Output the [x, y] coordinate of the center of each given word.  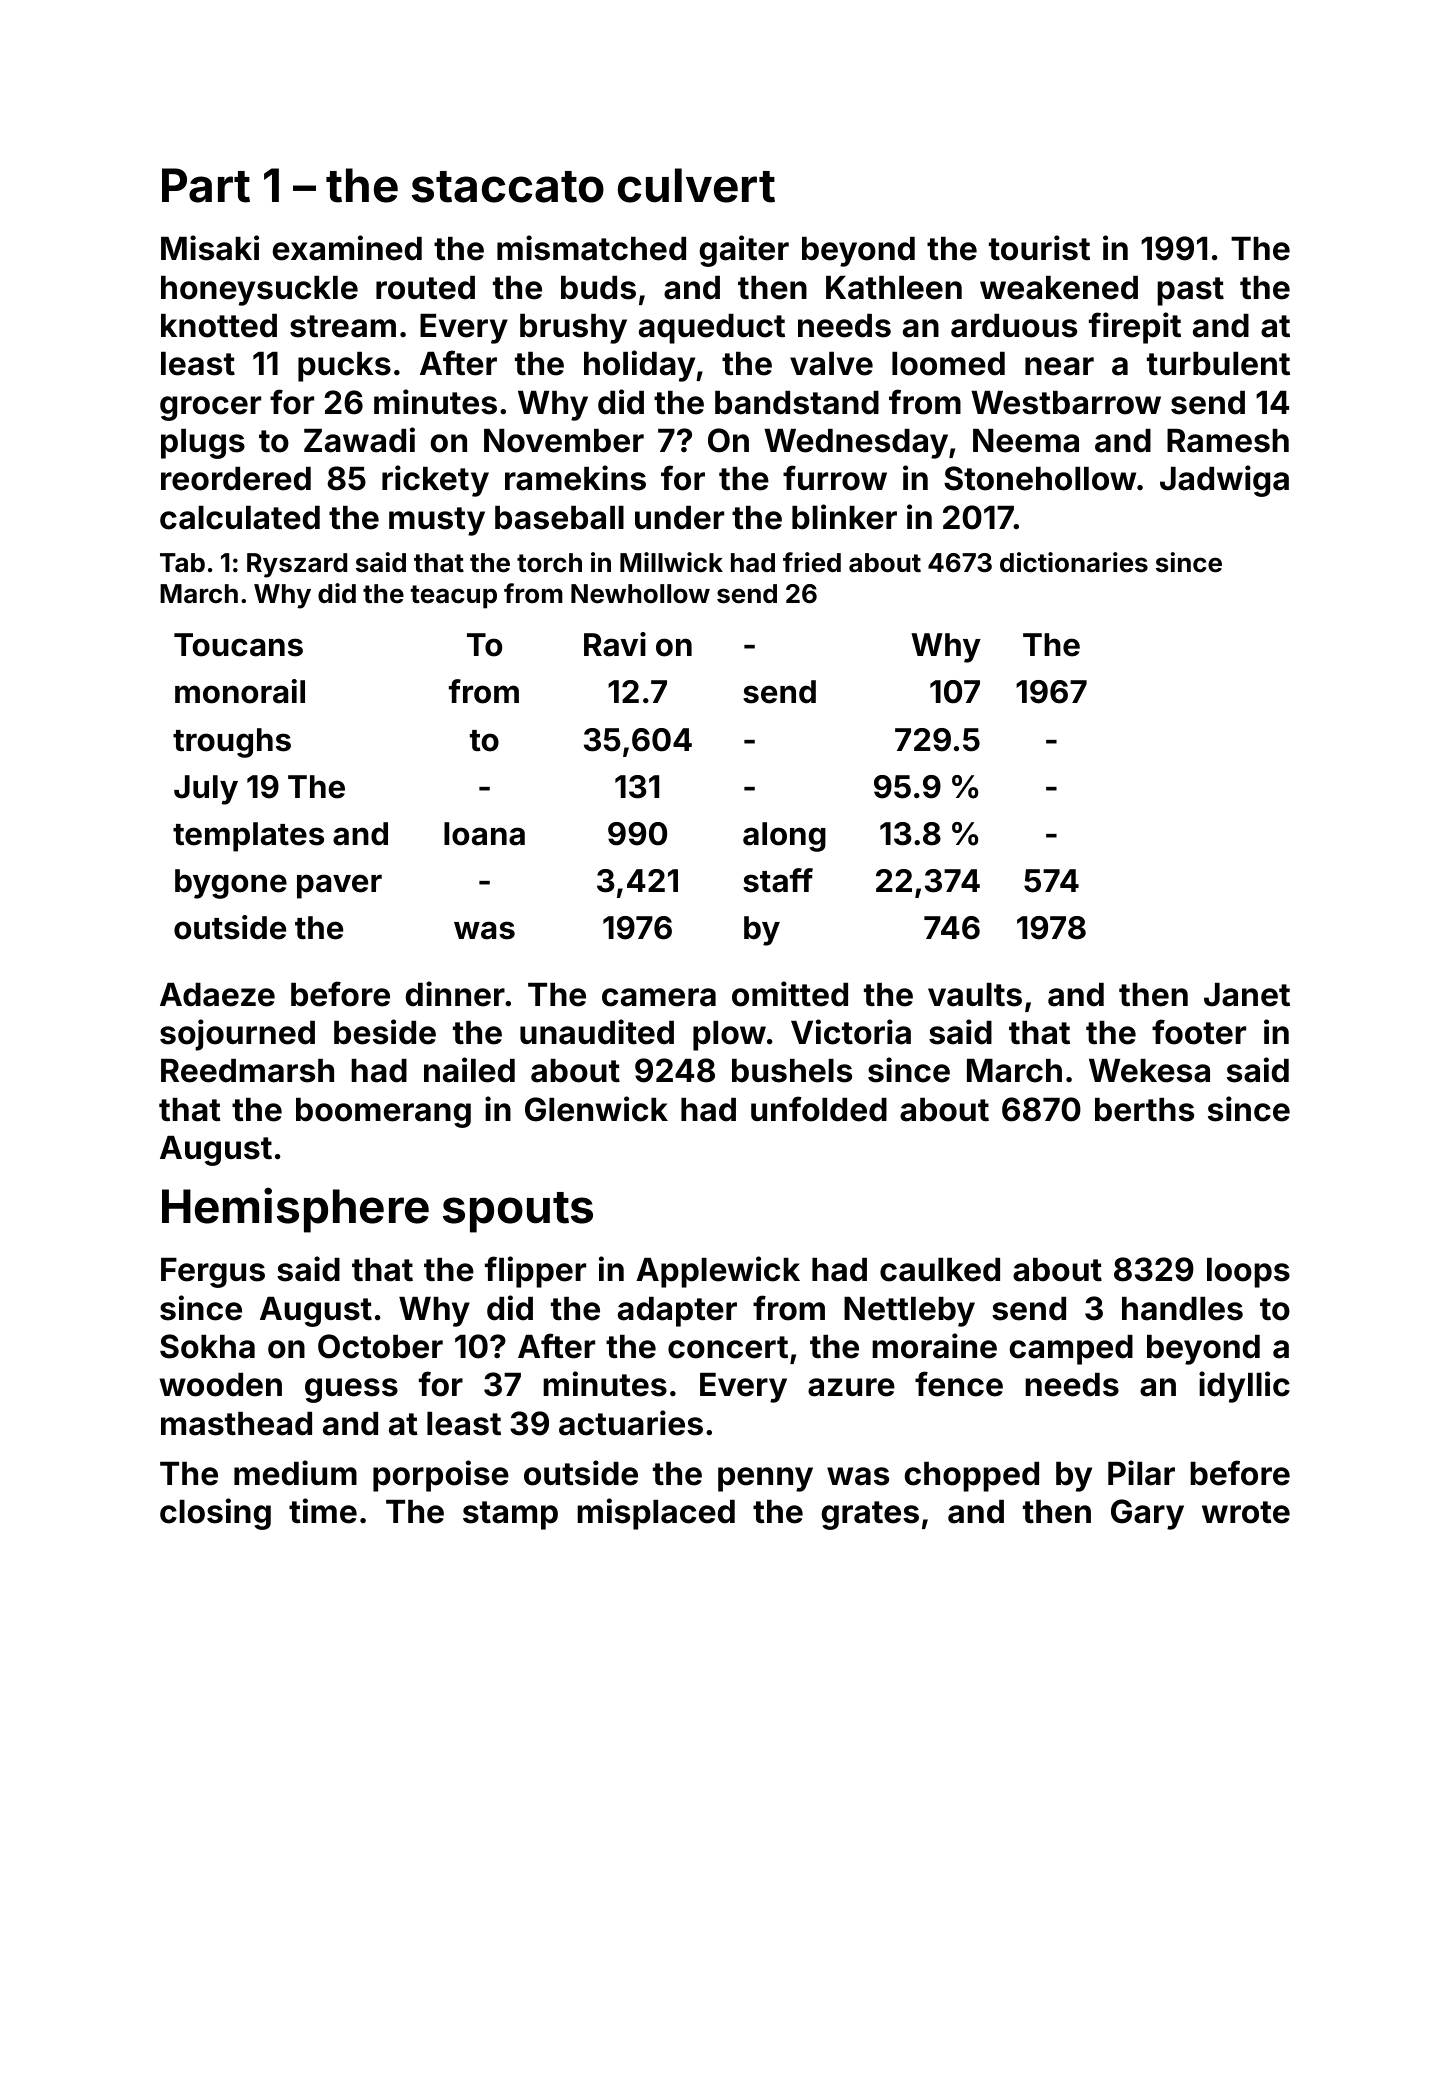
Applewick [718, 1272]
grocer [210, 408]
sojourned [237, 1035]
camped [1071, 1350]
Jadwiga [1224, 481]
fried [812, 562]
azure [851, 1387]
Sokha [207, 1346]
